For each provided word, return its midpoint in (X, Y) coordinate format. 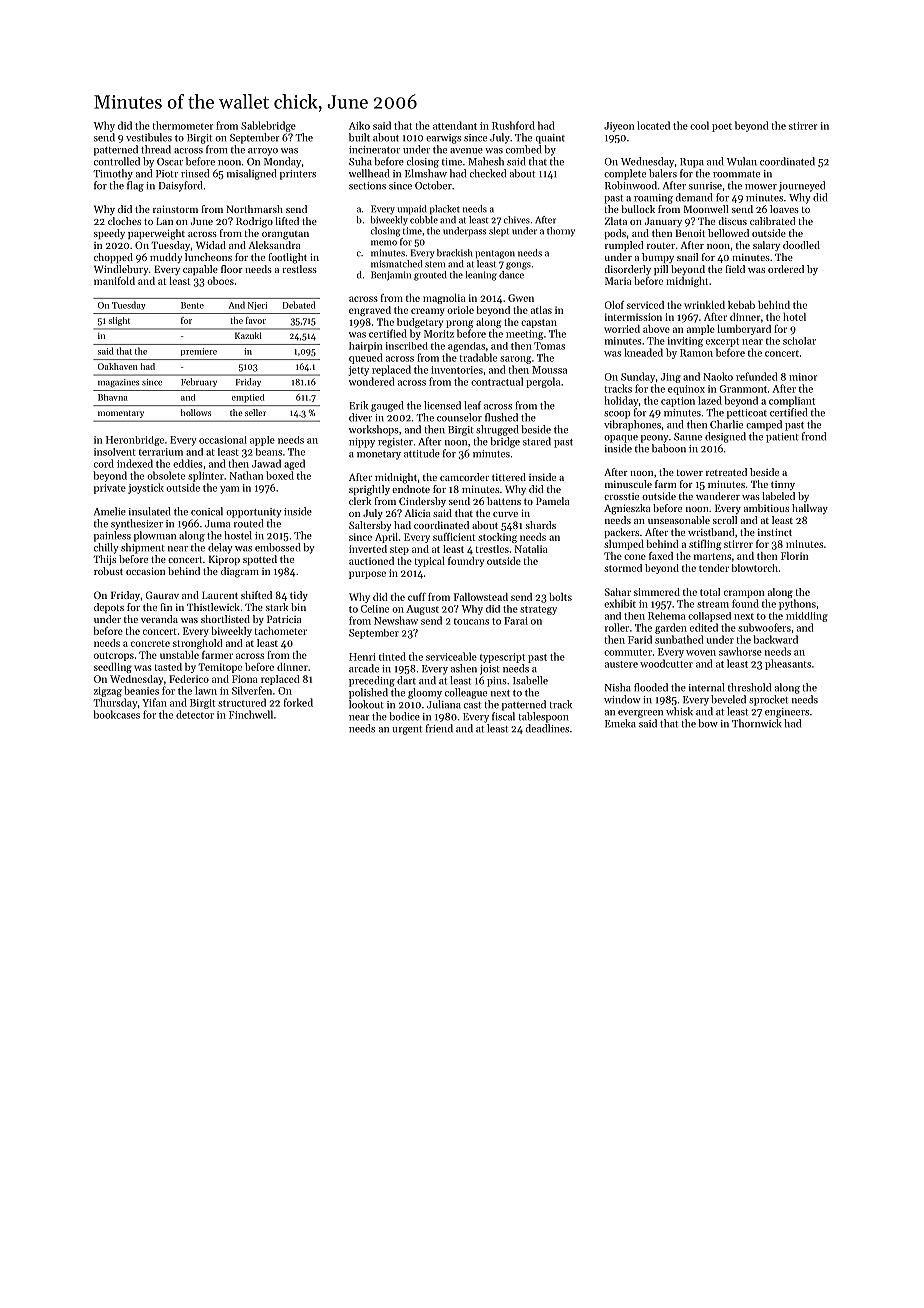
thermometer (182, 125)
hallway (810, 509)
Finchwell (251, 714)
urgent (407, 730)
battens (504, 501)
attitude (422, 453)
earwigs (443, 139)
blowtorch (755, 568)
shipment (143, 548)
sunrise (705, 186)
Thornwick (757, 723)
